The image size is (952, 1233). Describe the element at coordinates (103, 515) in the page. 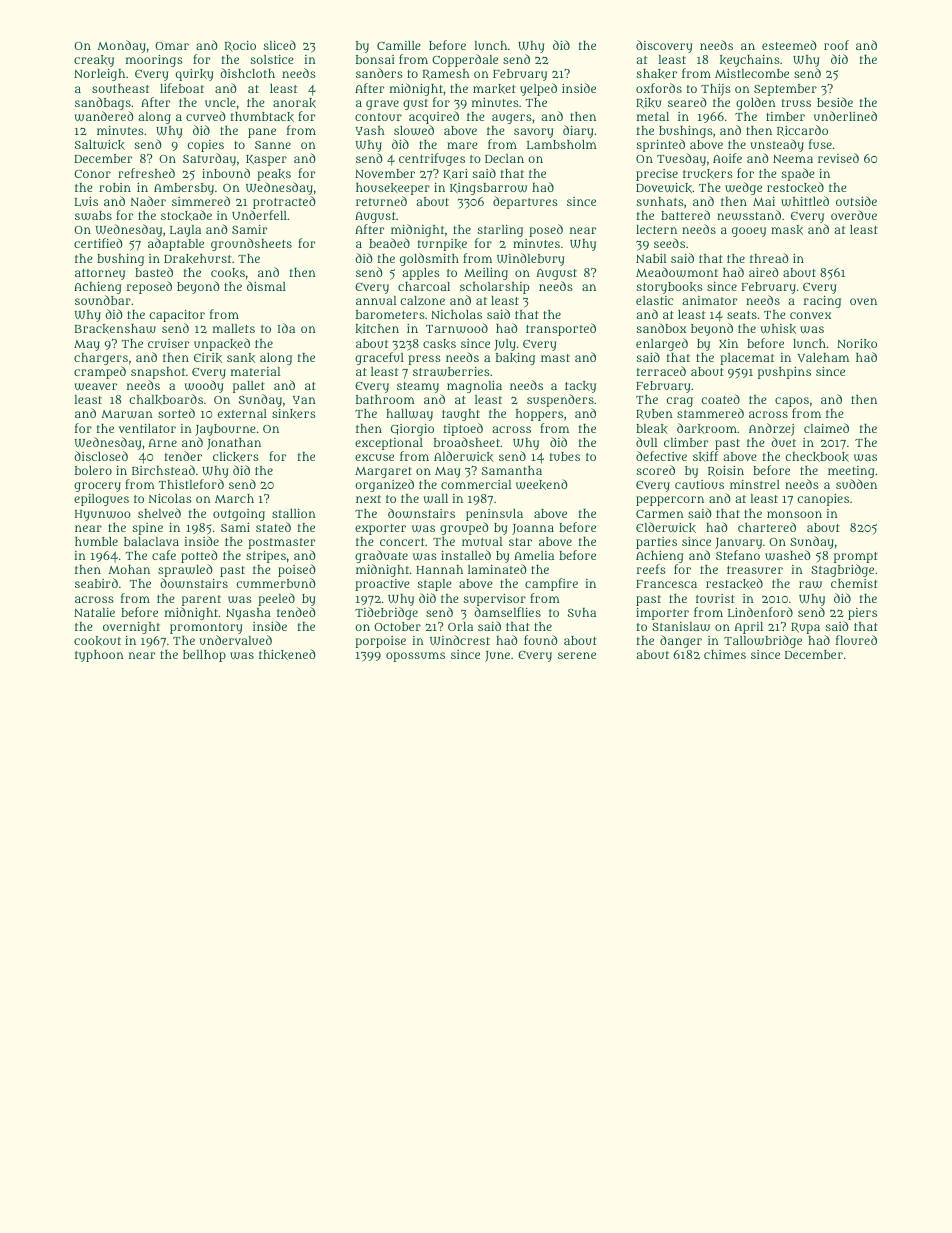

I see `Hyunwoo` at that location.
